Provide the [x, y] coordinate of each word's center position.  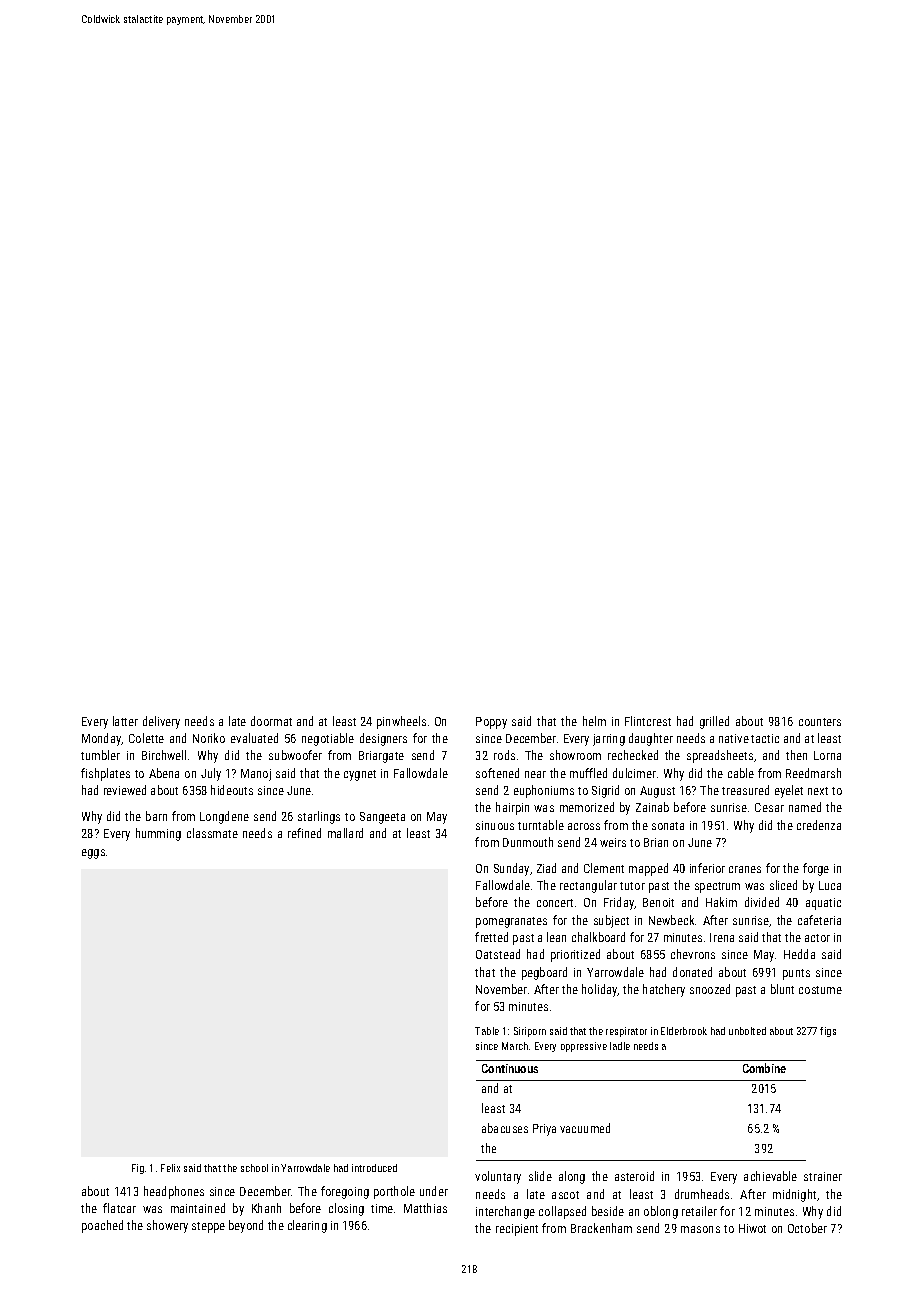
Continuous [510, 1068]
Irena [722, 937]
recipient [517, 1230]
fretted [491, 937]
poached [102, 1226]
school [254, 1168]
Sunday [511, 869]
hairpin [512, 808]
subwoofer [295, 755]
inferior [707, 868]
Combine [764, 1068]
